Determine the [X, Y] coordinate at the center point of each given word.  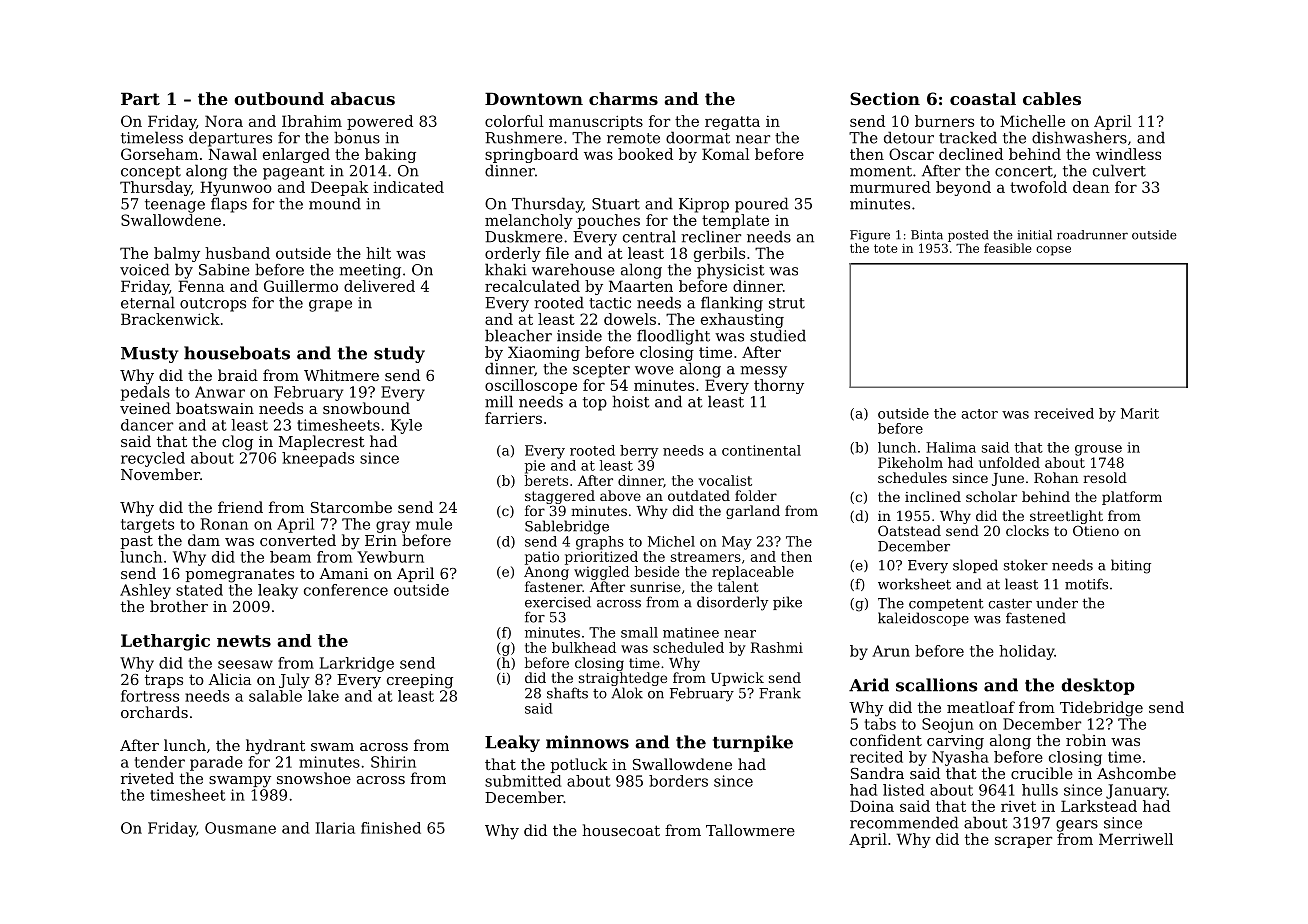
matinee [691, 632]
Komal [726, 154]
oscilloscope [531, 386]
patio [542, 558]
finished [391, 828]
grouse [1098, 450]
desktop [1098, 686]
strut [787, 303]
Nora [224, 121]
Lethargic [165, 642]
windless [1128, 154]
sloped [975, 566]
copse [1053, 251]
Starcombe [351, 507]
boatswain [215, 408]
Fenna [201, 286]
